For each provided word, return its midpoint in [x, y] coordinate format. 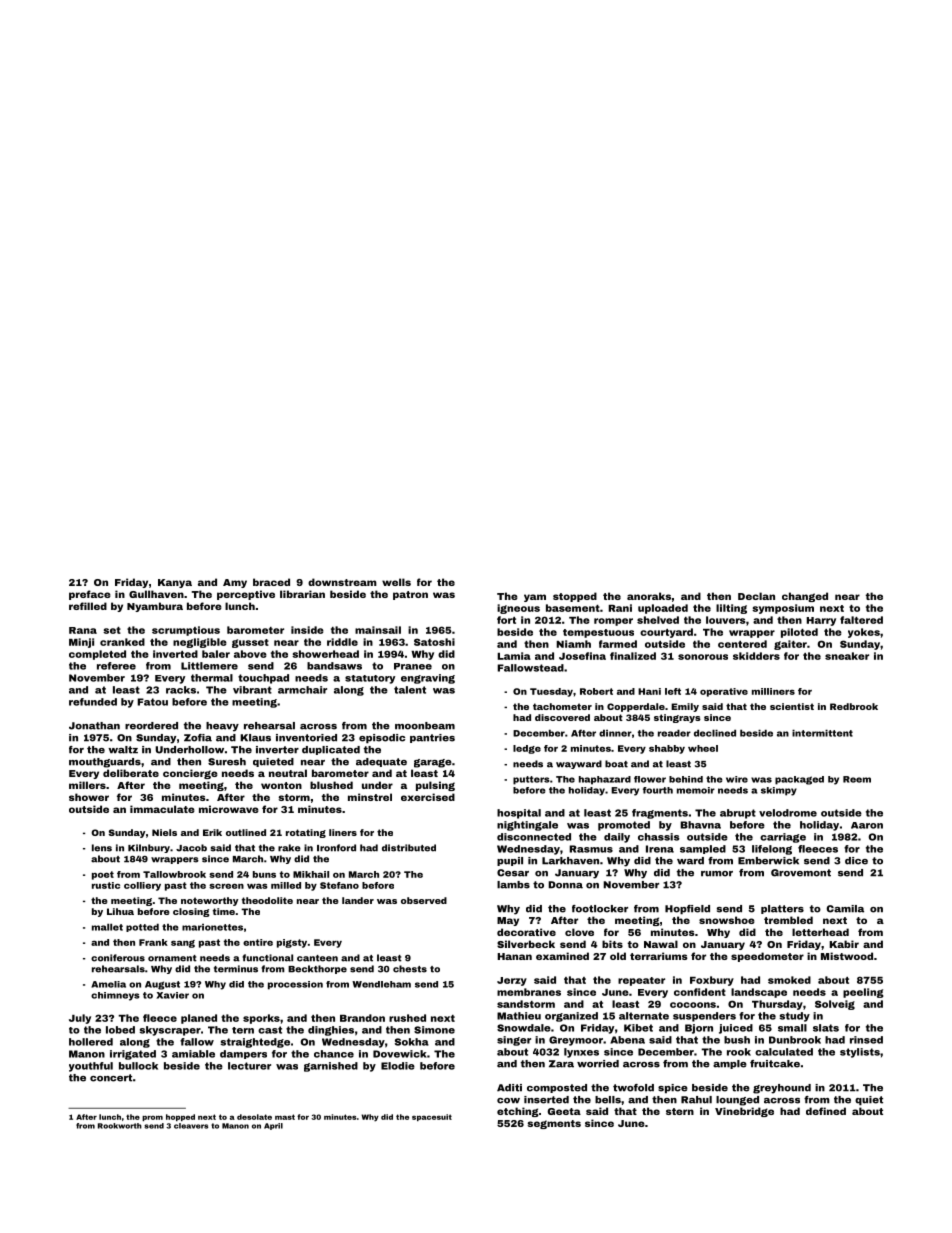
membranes [529, 992]
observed [424, 900]
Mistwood [847, 956]
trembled [788, 920]
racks [181, 690]
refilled [88, 606]
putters [531, 780]
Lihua [120, 911]
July [80, 1019]
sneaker [847, 656]
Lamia [514, 656]
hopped [180, 1117]
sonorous [703, 657]
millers [87, 785]
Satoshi [434, 642]
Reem [857, 779]
